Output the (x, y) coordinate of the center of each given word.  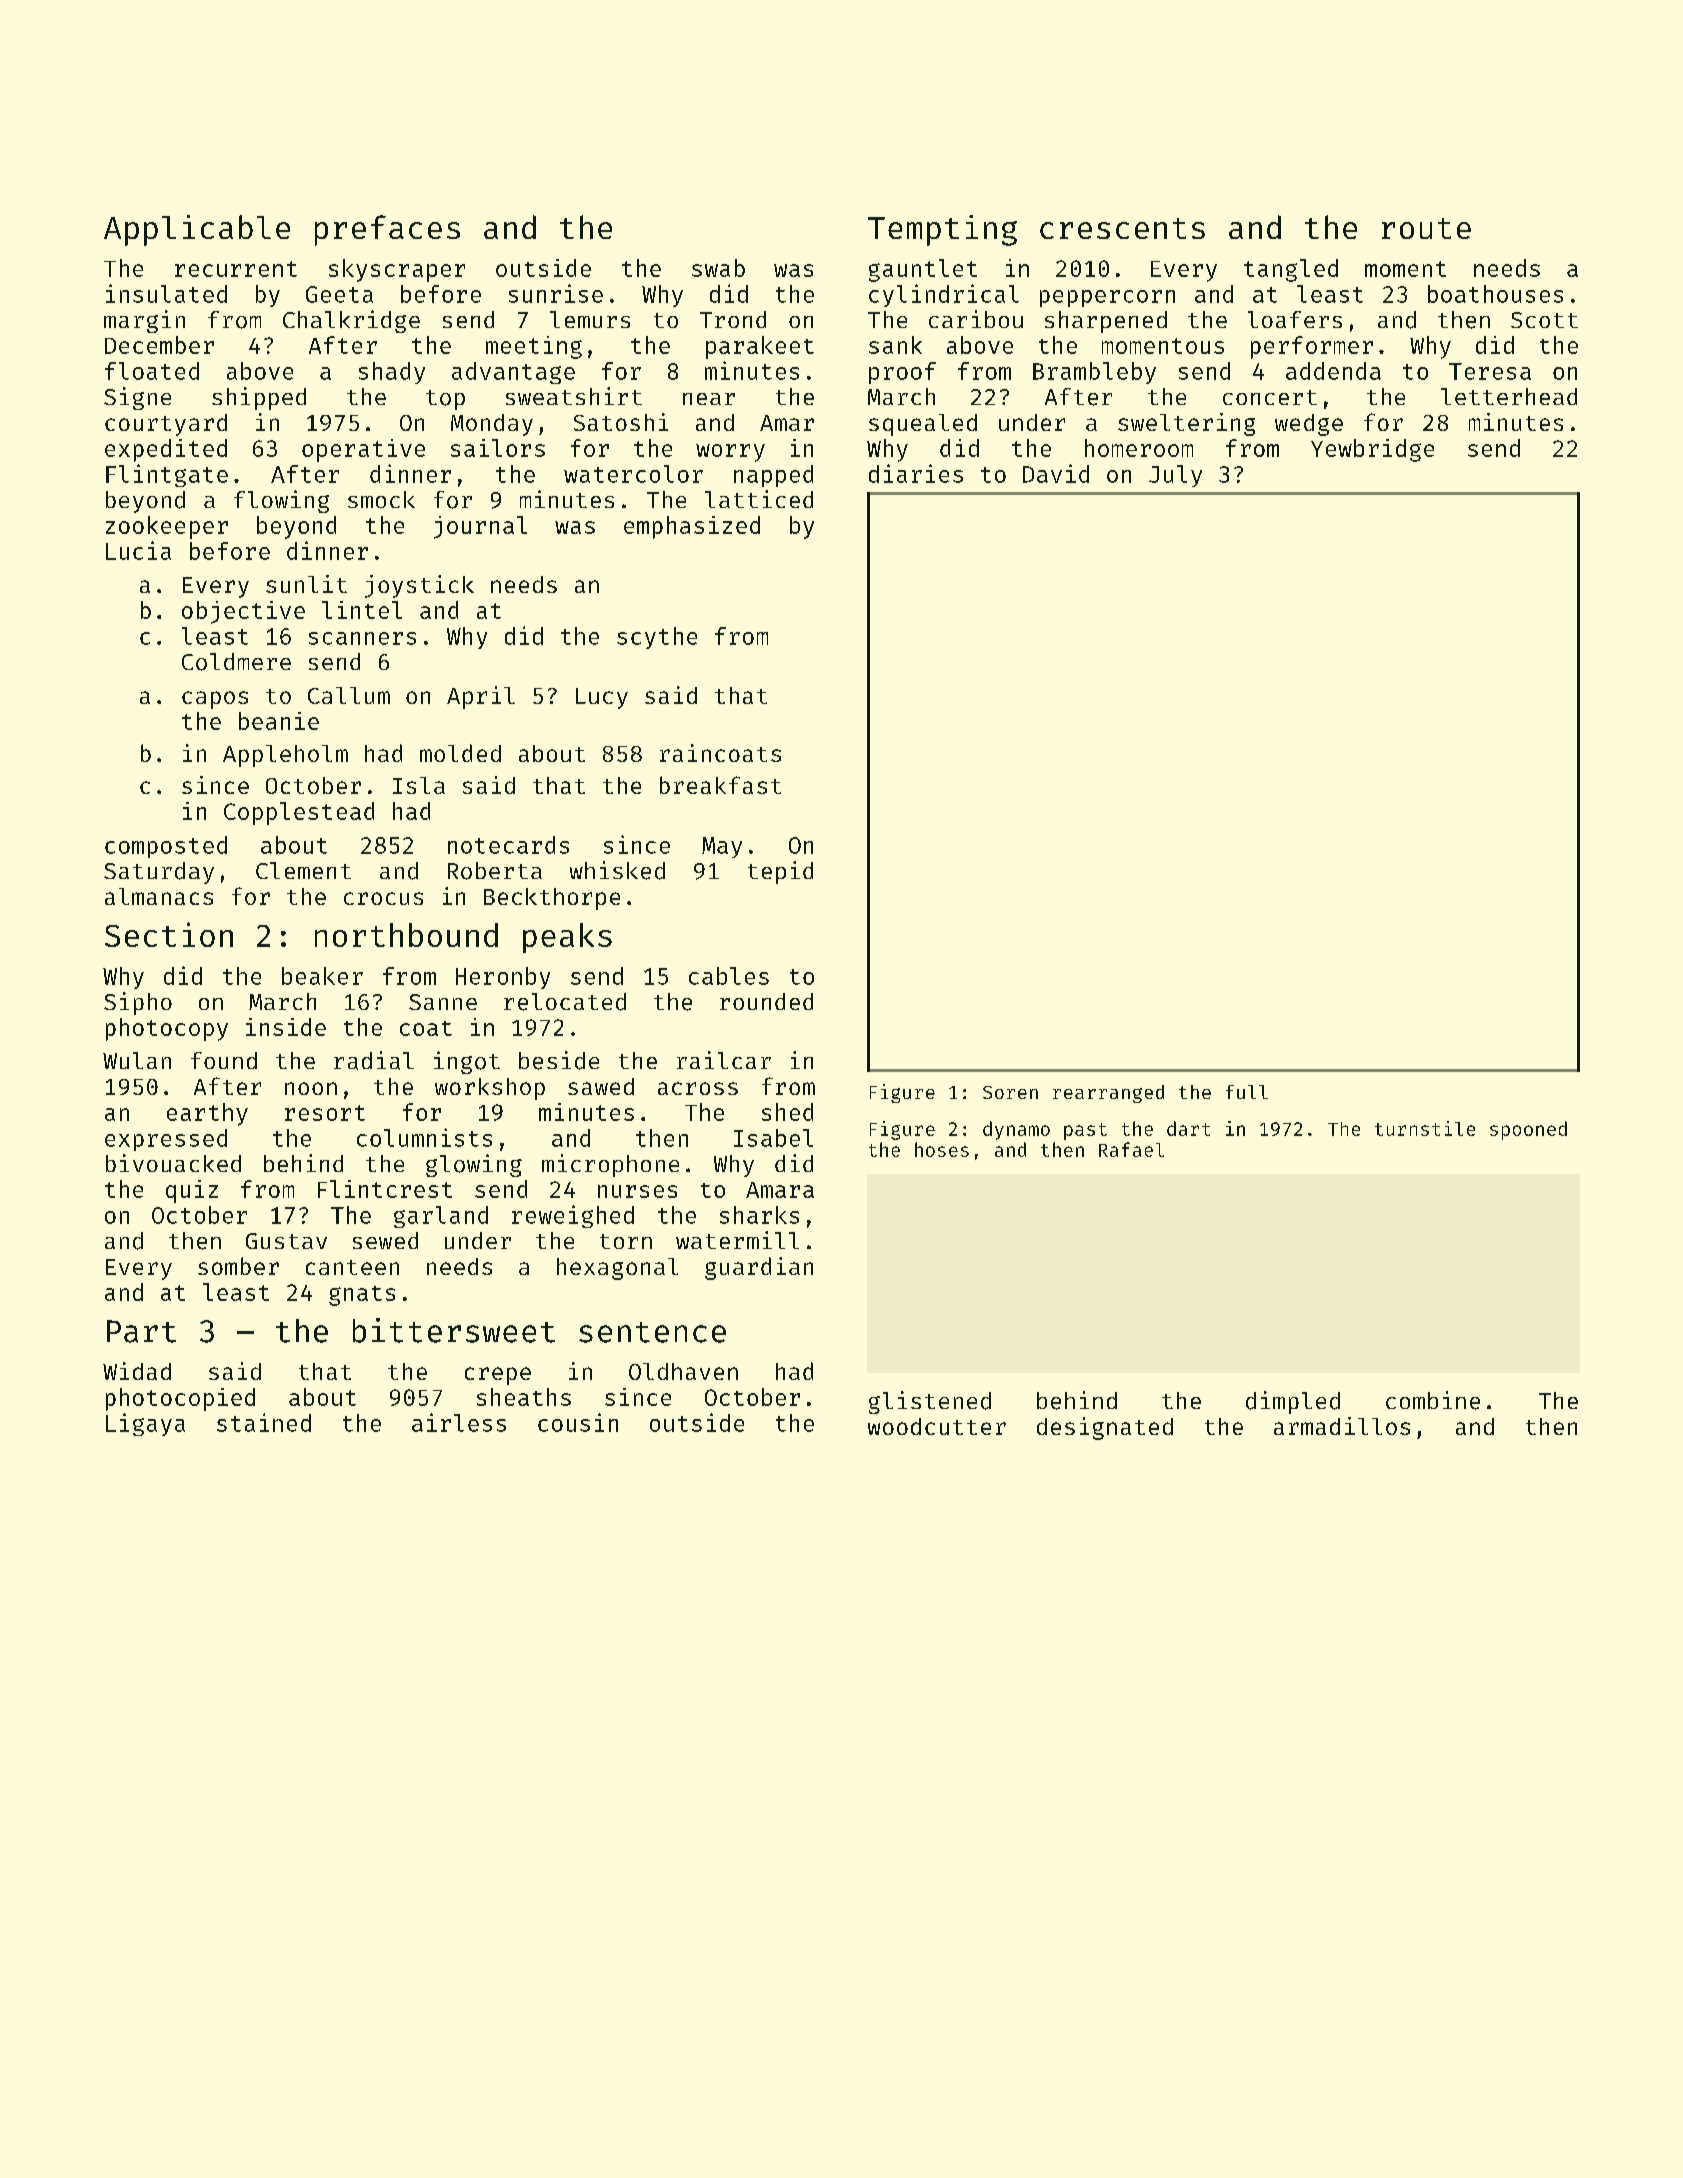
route (1426, 228)
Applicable (197, 230)
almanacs (159, 896)
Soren (1010, 1092)
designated (1105, 1428)
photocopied (180, 1399)
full (1247, 1092)
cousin (578, 1422)
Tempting (942, 230)
